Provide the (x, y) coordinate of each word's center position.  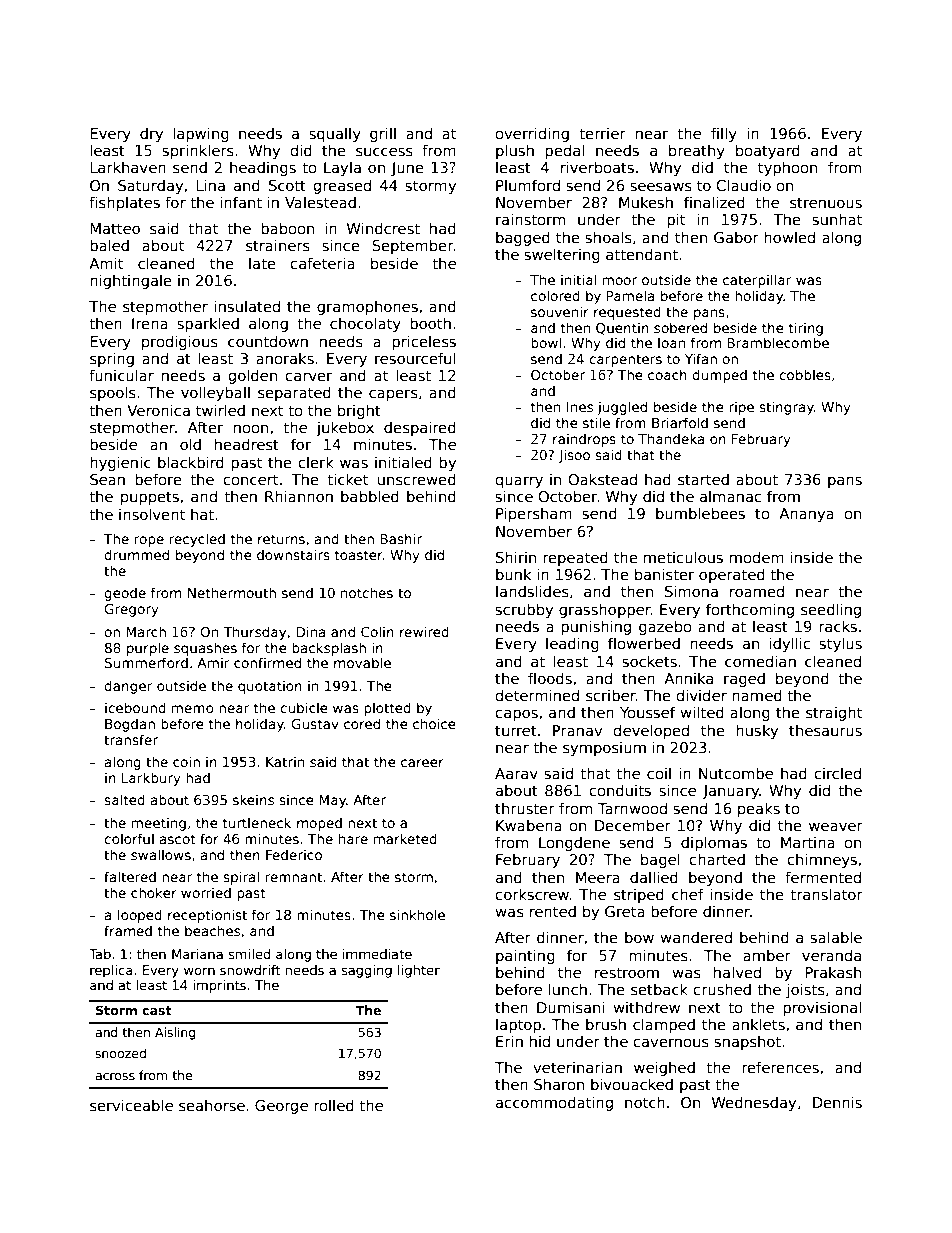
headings (263, 168)
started (703, 479)
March (146, 631)
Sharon (559, 1084)
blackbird (191, 462)
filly (724, 134)
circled (838, 773)
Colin (377, 631)
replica (111, 971)
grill (383, 134)
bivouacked (632, 1084)
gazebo (665, 627)
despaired (420, 428)
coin (186, 761)
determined (537, 695)
